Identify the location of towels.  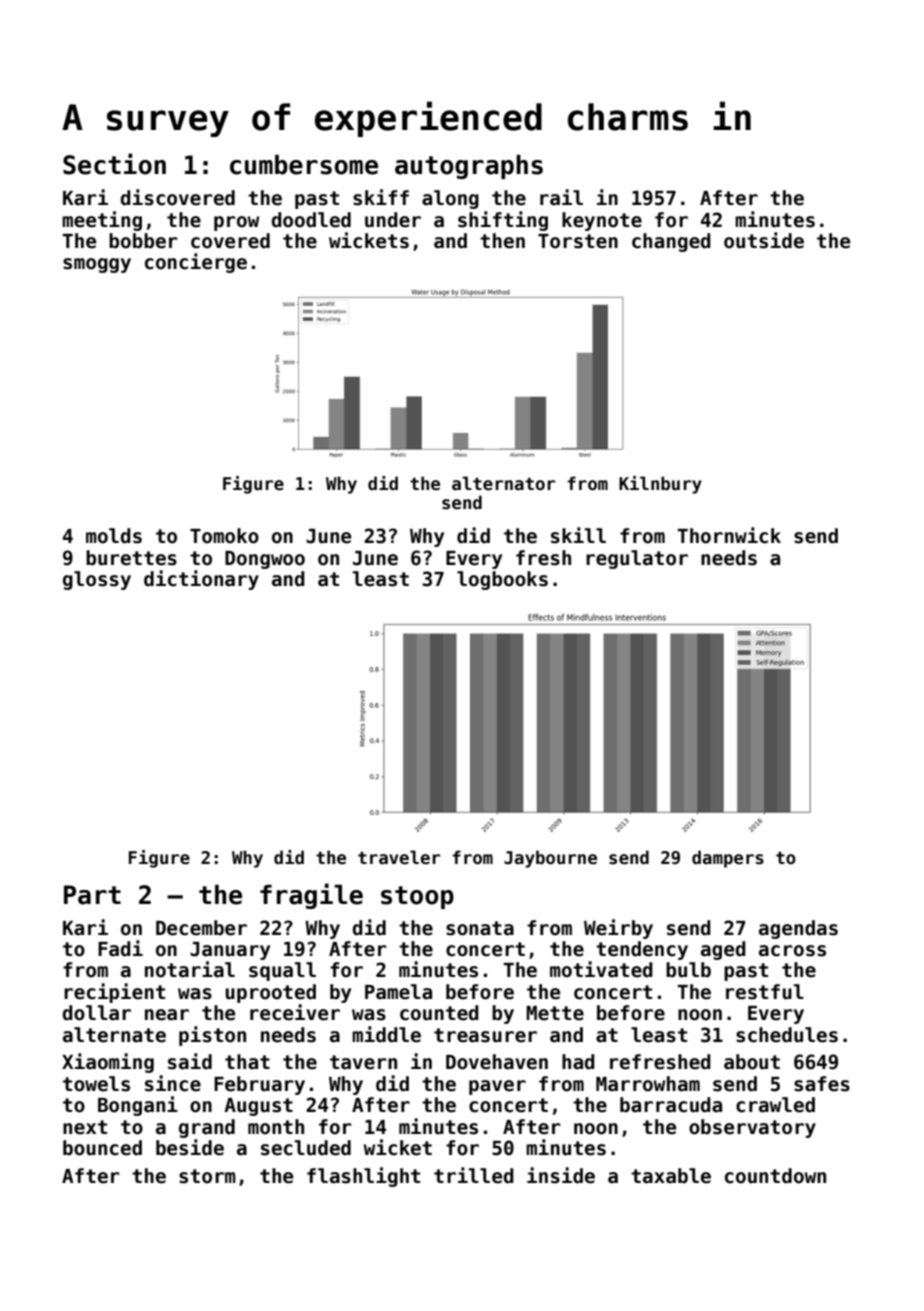
(96, 1084).
